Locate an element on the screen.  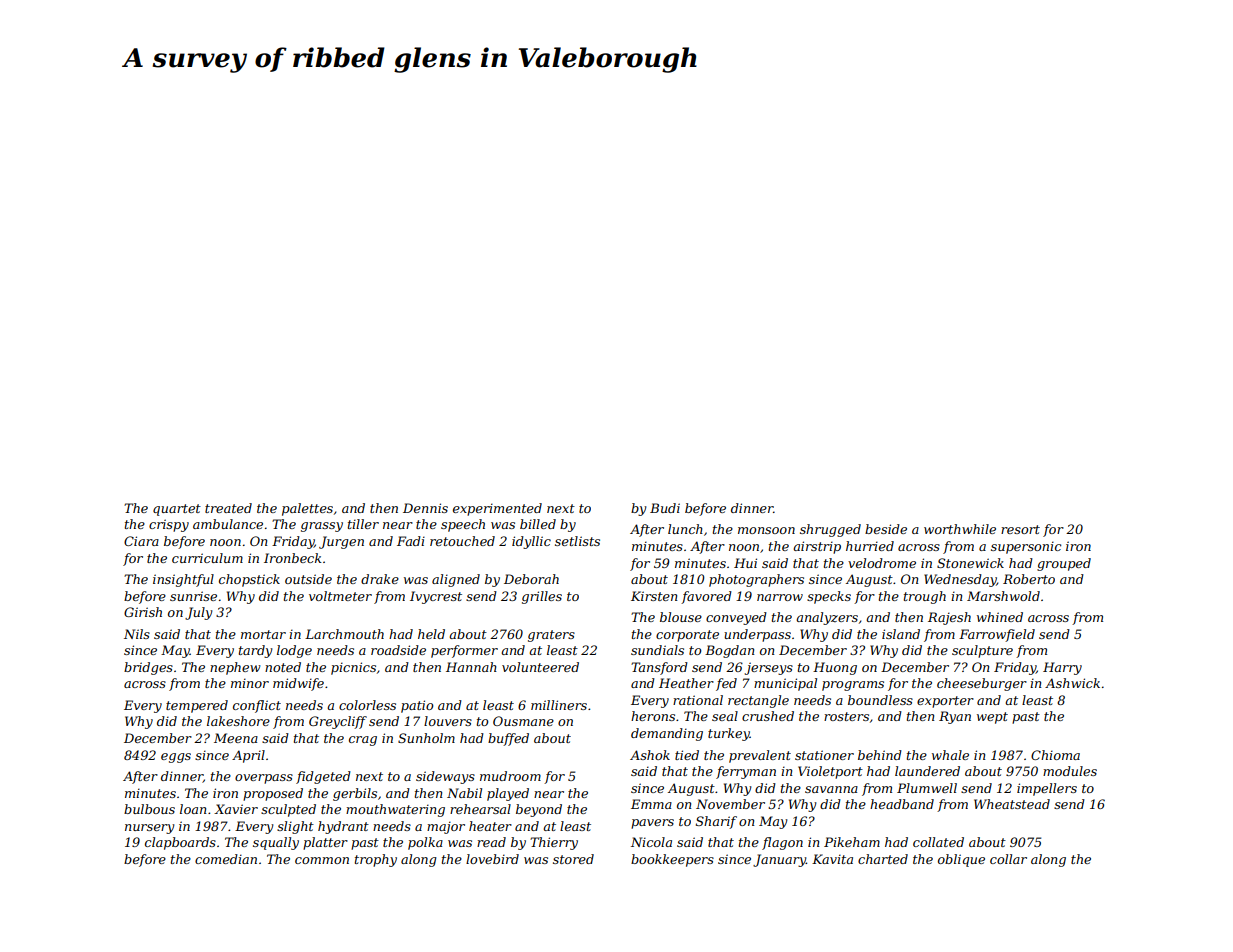
experimented is located at coordinates (497, 509).
